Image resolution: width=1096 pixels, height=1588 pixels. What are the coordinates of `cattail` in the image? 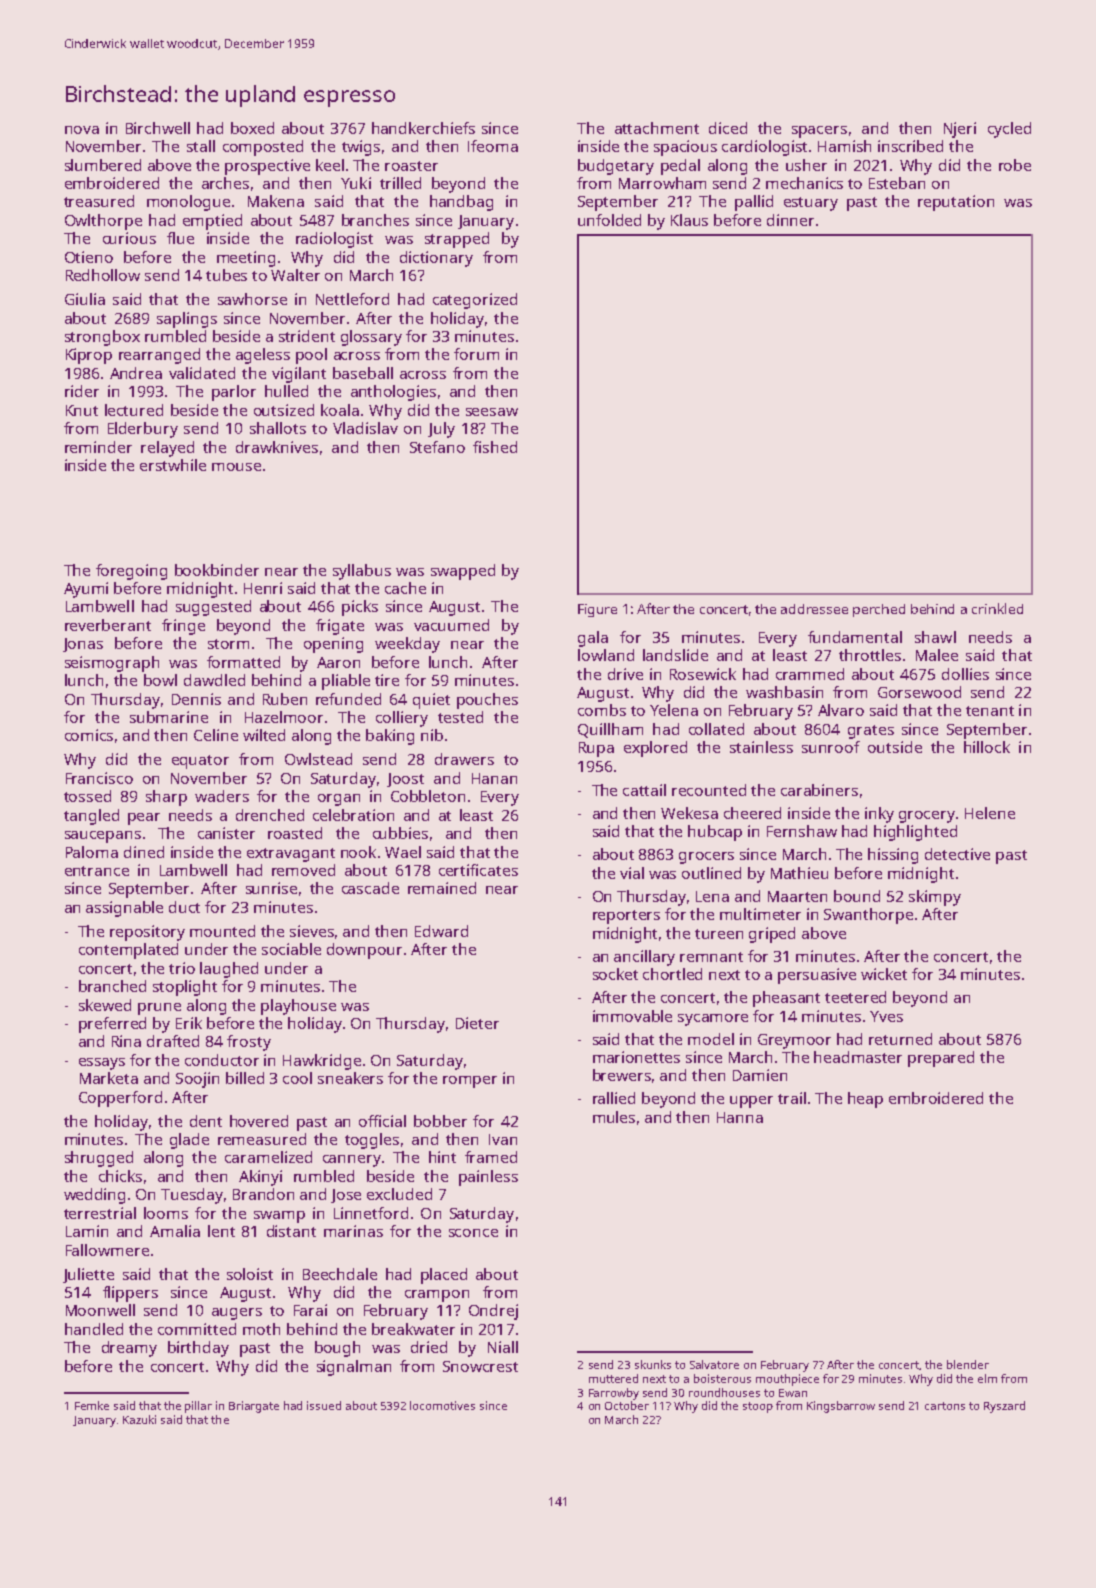 It's located at (644, 790).
